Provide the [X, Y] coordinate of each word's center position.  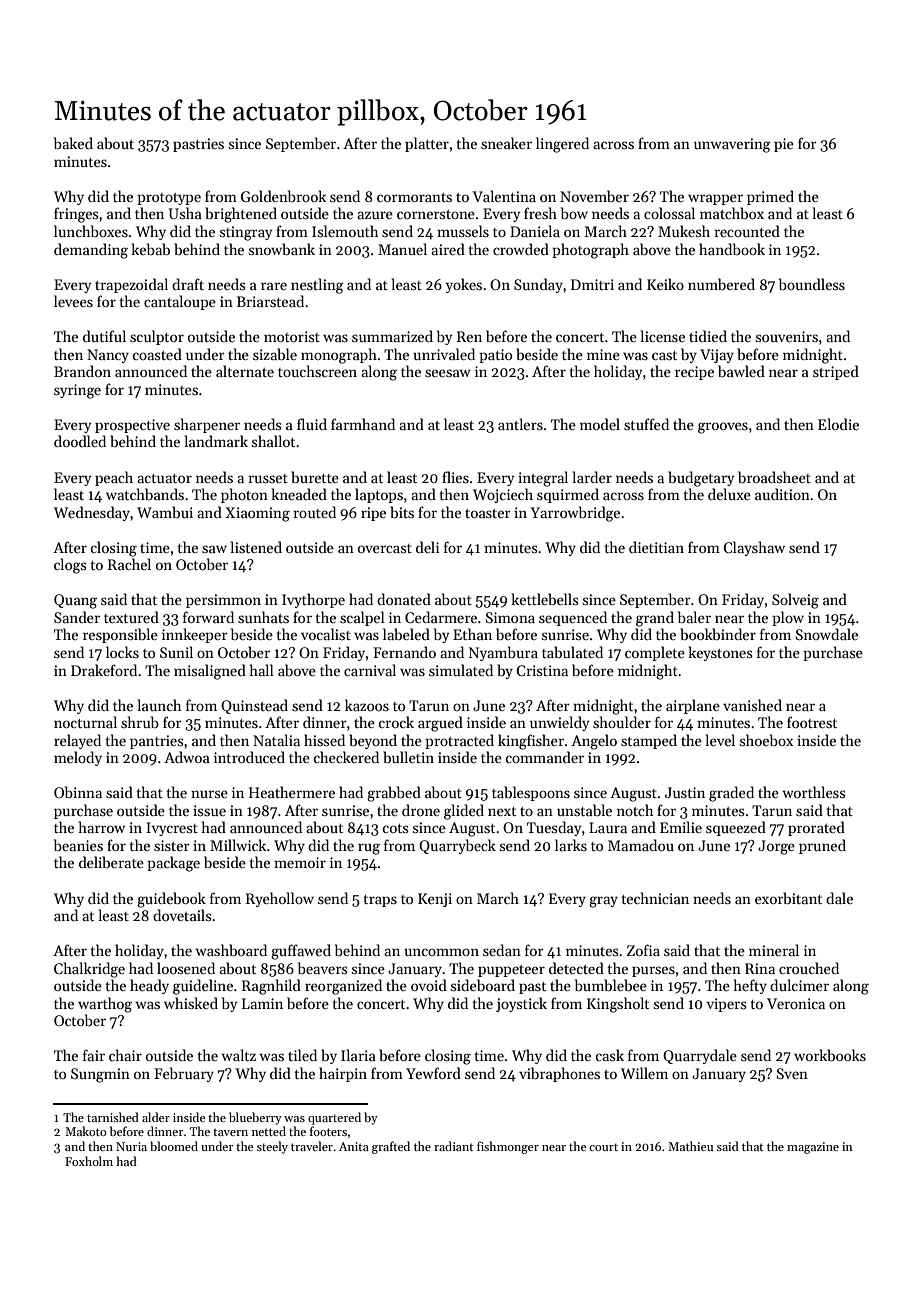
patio [495, 356]
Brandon [82, 371]
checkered [346, 757]
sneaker [506, 143]
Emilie [681, 827]
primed [770, 197]
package [173, 864]
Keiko [665, 284]
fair [94, 1055]
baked [73, 143]
